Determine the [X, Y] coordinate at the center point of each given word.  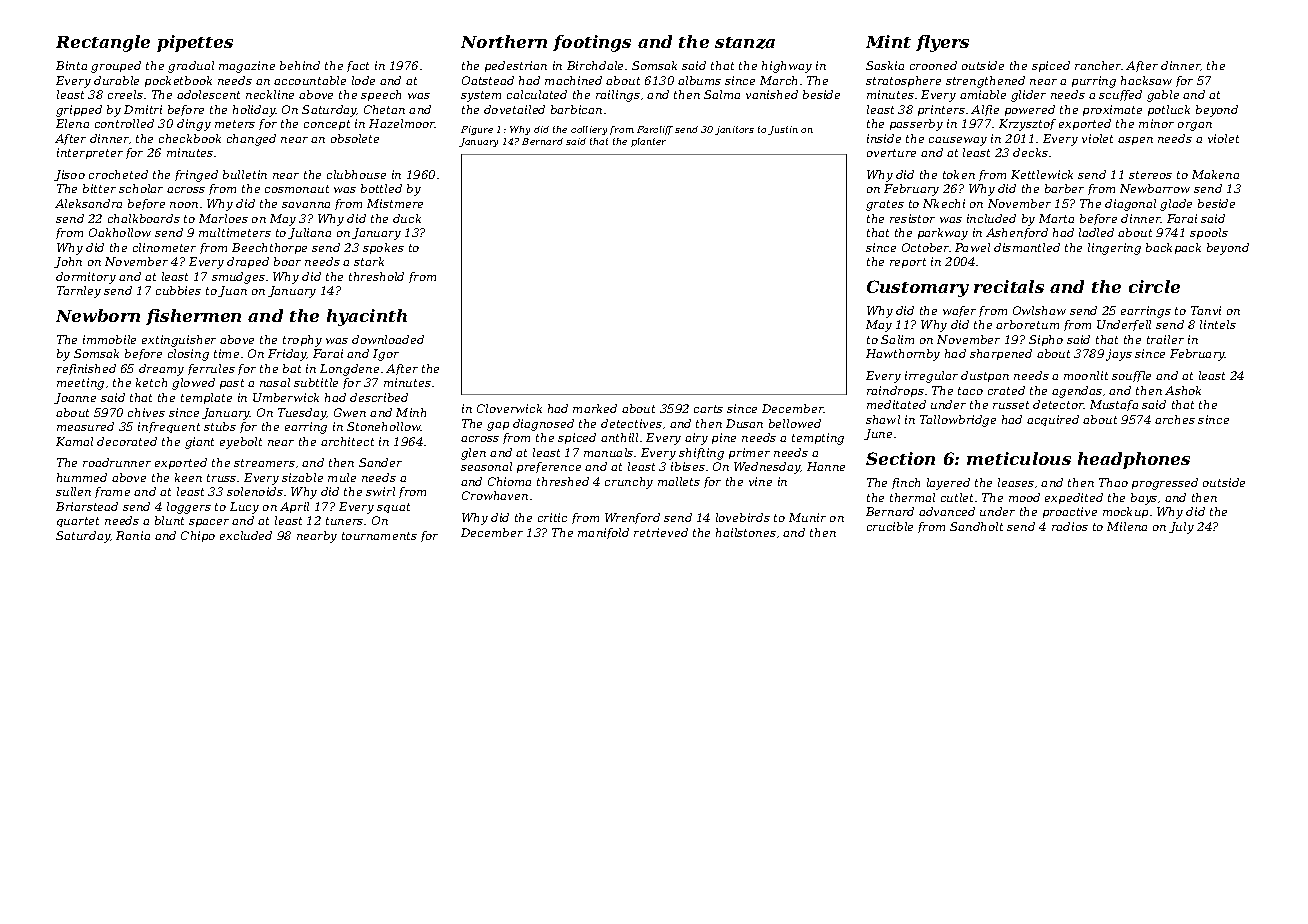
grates [885, 205]
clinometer [164, 247]
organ [1195, 126]
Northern [504, 41]
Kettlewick [1042, 174]
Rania [133, 535]
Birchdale [595, 65]
